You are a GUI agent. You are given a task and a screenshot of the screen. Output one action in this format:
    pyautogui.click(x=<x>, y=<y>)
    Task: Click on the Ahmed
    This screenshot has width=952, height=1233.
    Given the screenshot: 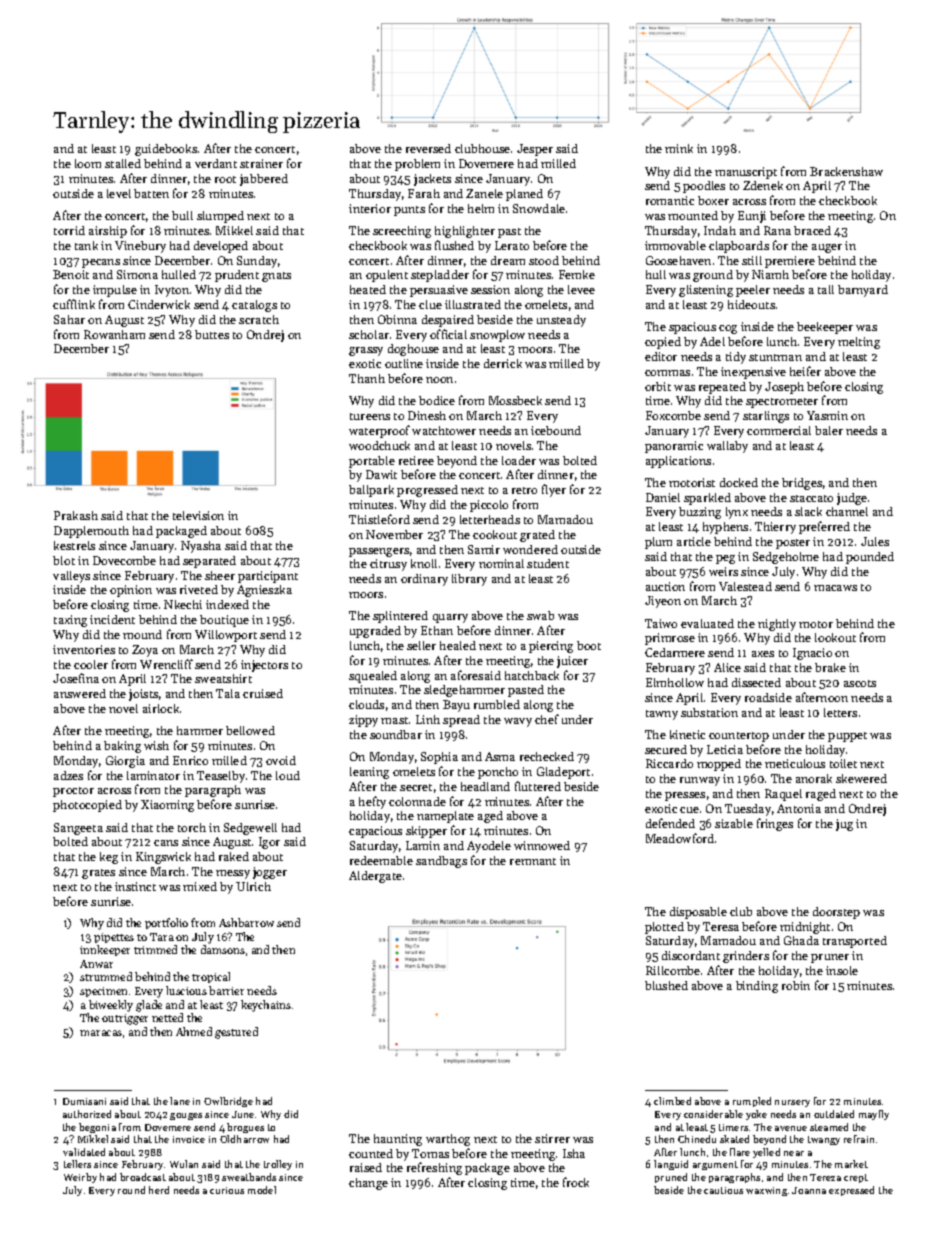 What is the action you would take?
    pyautogui.click(x=194, y=1031)
